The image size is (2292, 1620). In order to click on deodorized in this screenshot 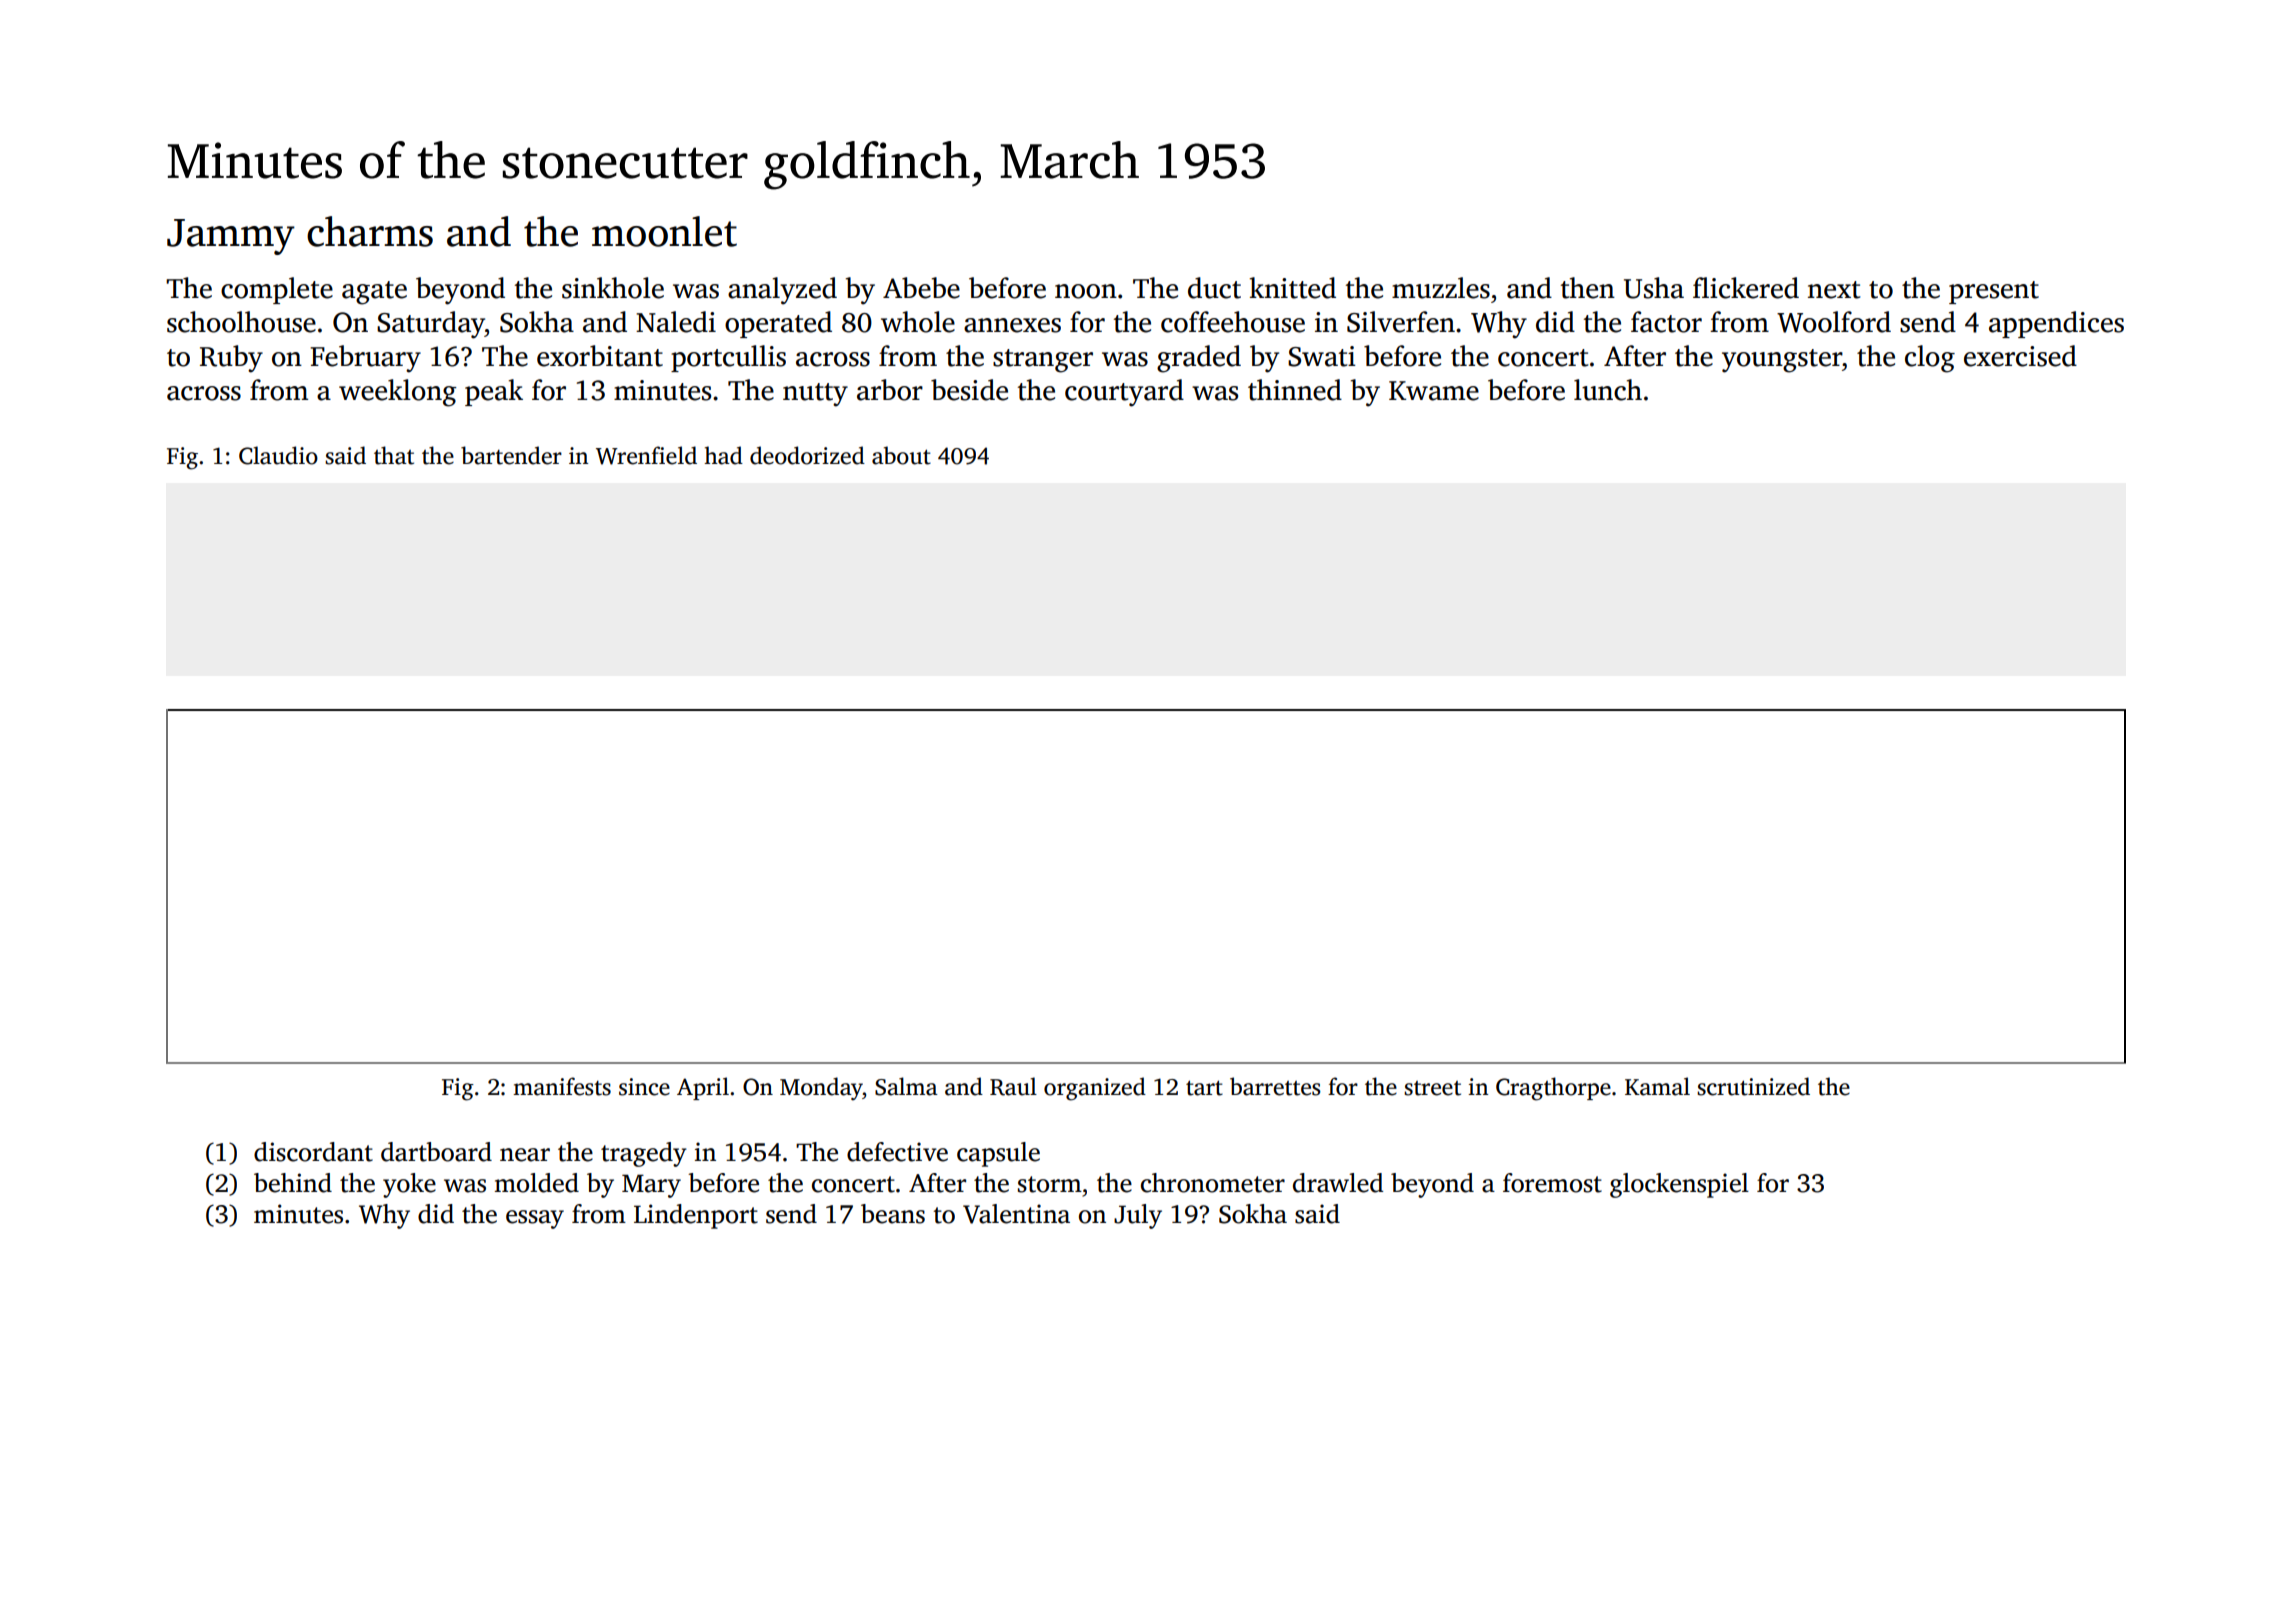, I will do `click(807, 455)`.
